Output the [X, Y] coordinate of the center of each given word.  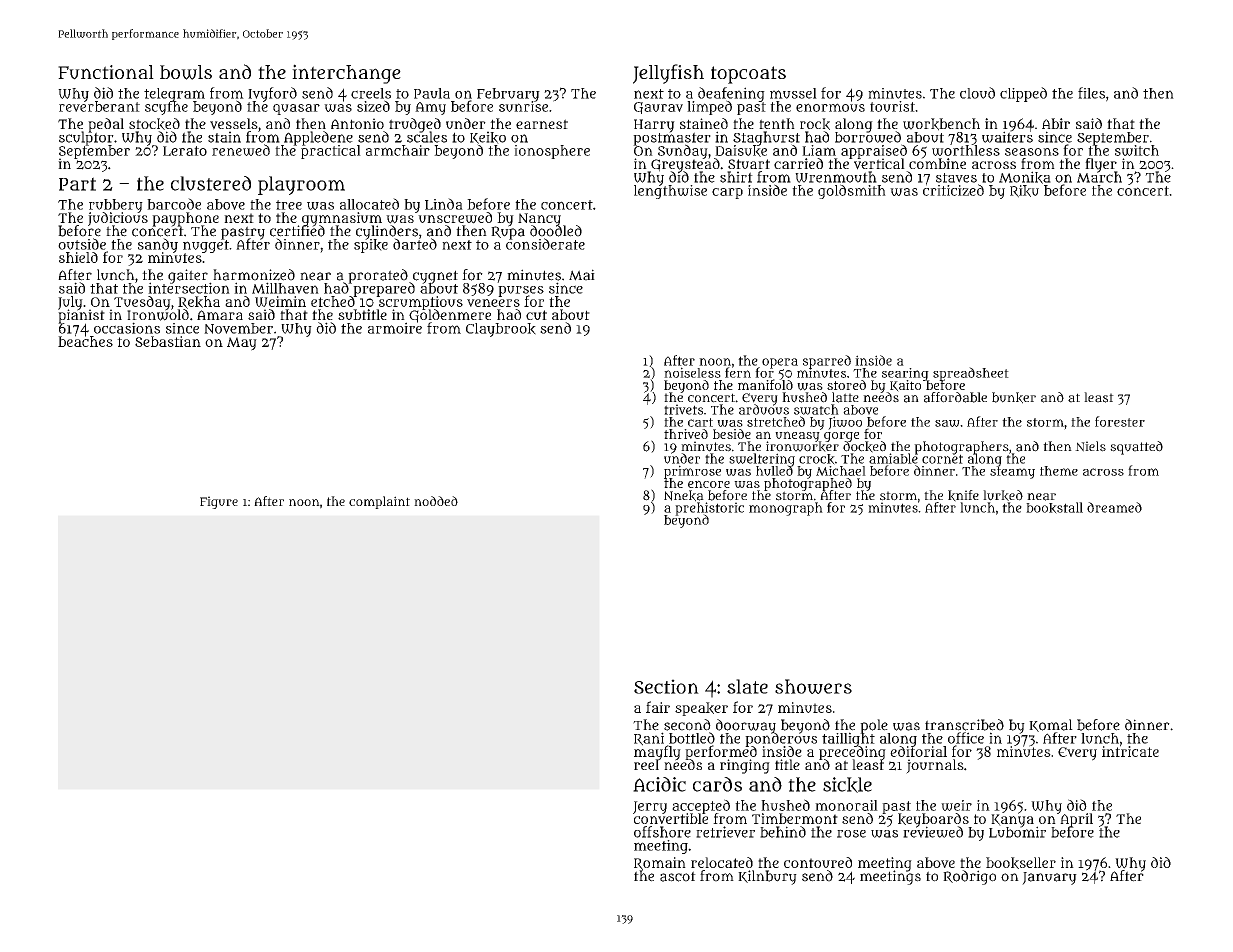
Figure [219, 502]
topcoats [748, 75]
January [1049, 878]
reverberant [99, 107]
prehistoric [709, 508]
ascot [678, 876]
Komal [1051, 725]
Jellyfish [668, 74]
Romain [660, 863]
